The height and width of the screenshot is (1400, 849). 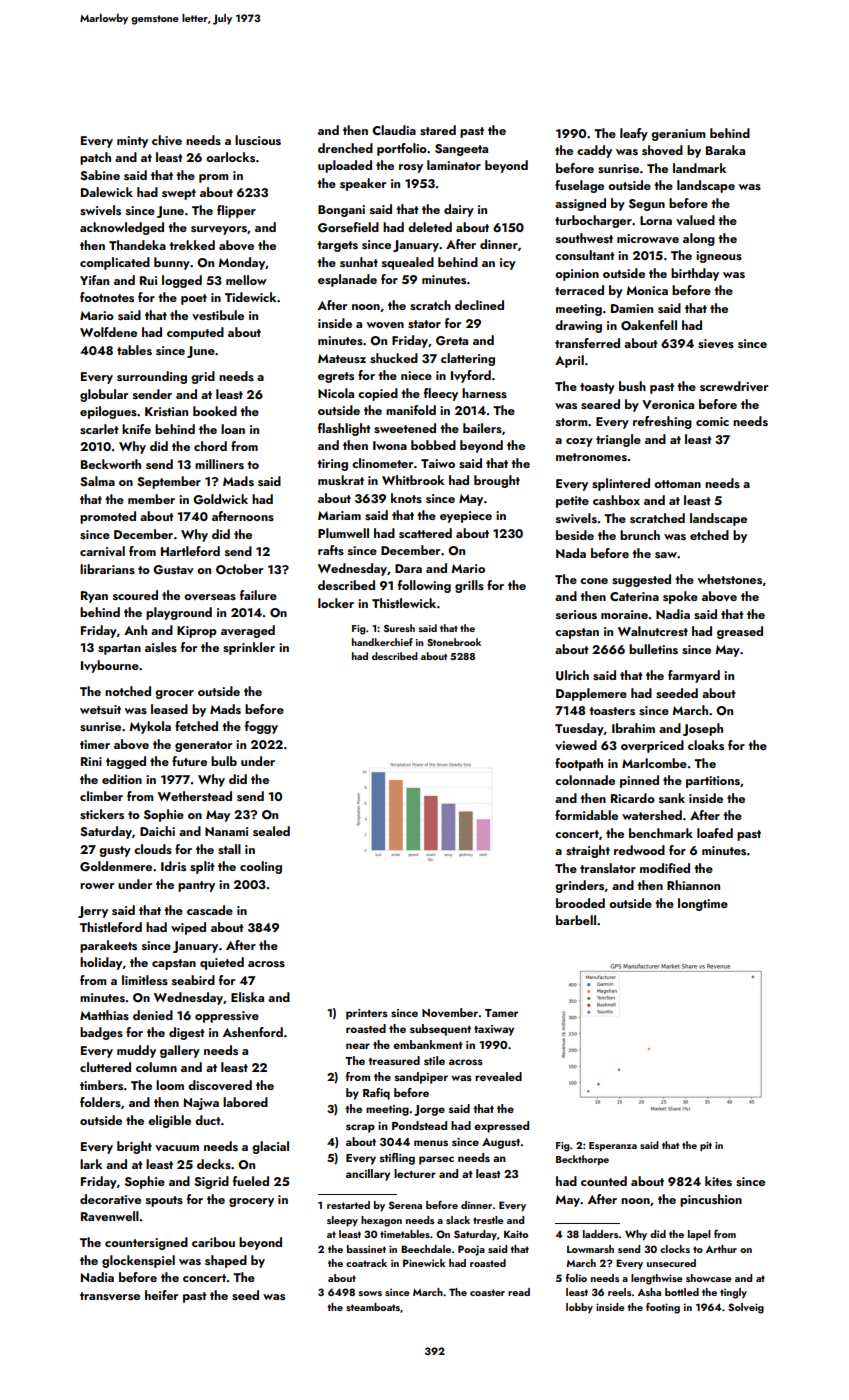 What do you see at coordinates (600, 1234) in the screenshot?
I see `ladders` at bounding box center [600, 1234].
